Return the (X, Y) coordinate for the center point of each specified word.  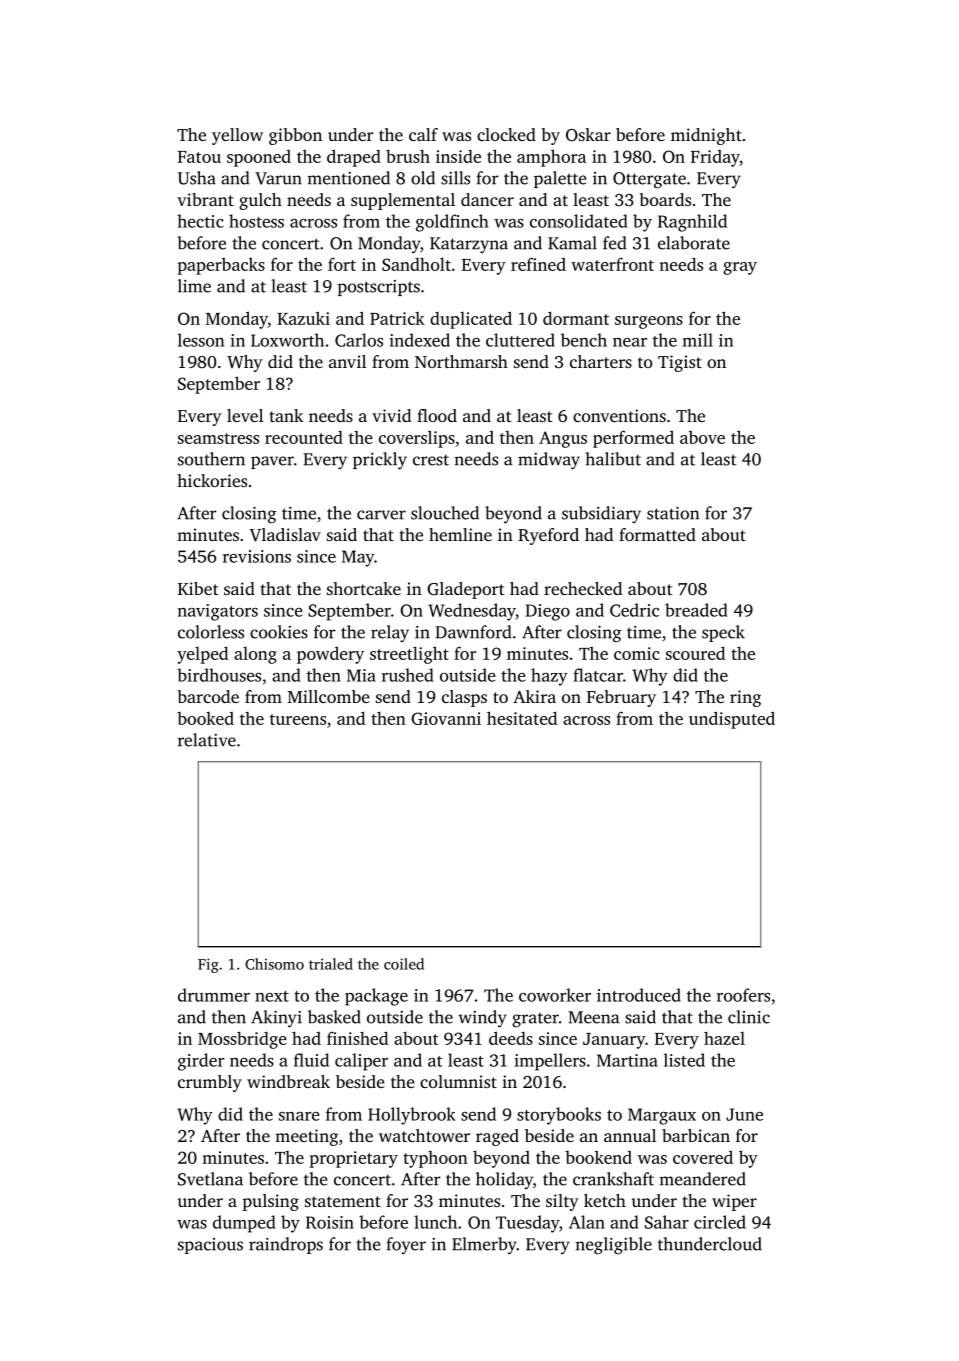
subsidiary (601, 515)
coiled (404, 964)
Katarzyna (469, 245)
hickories (212, 480)
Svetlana (210, 1179)
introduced (639, 995)
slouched (445, 513)
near (630, 342)
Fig (208, 965)
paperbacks (221, 266)
